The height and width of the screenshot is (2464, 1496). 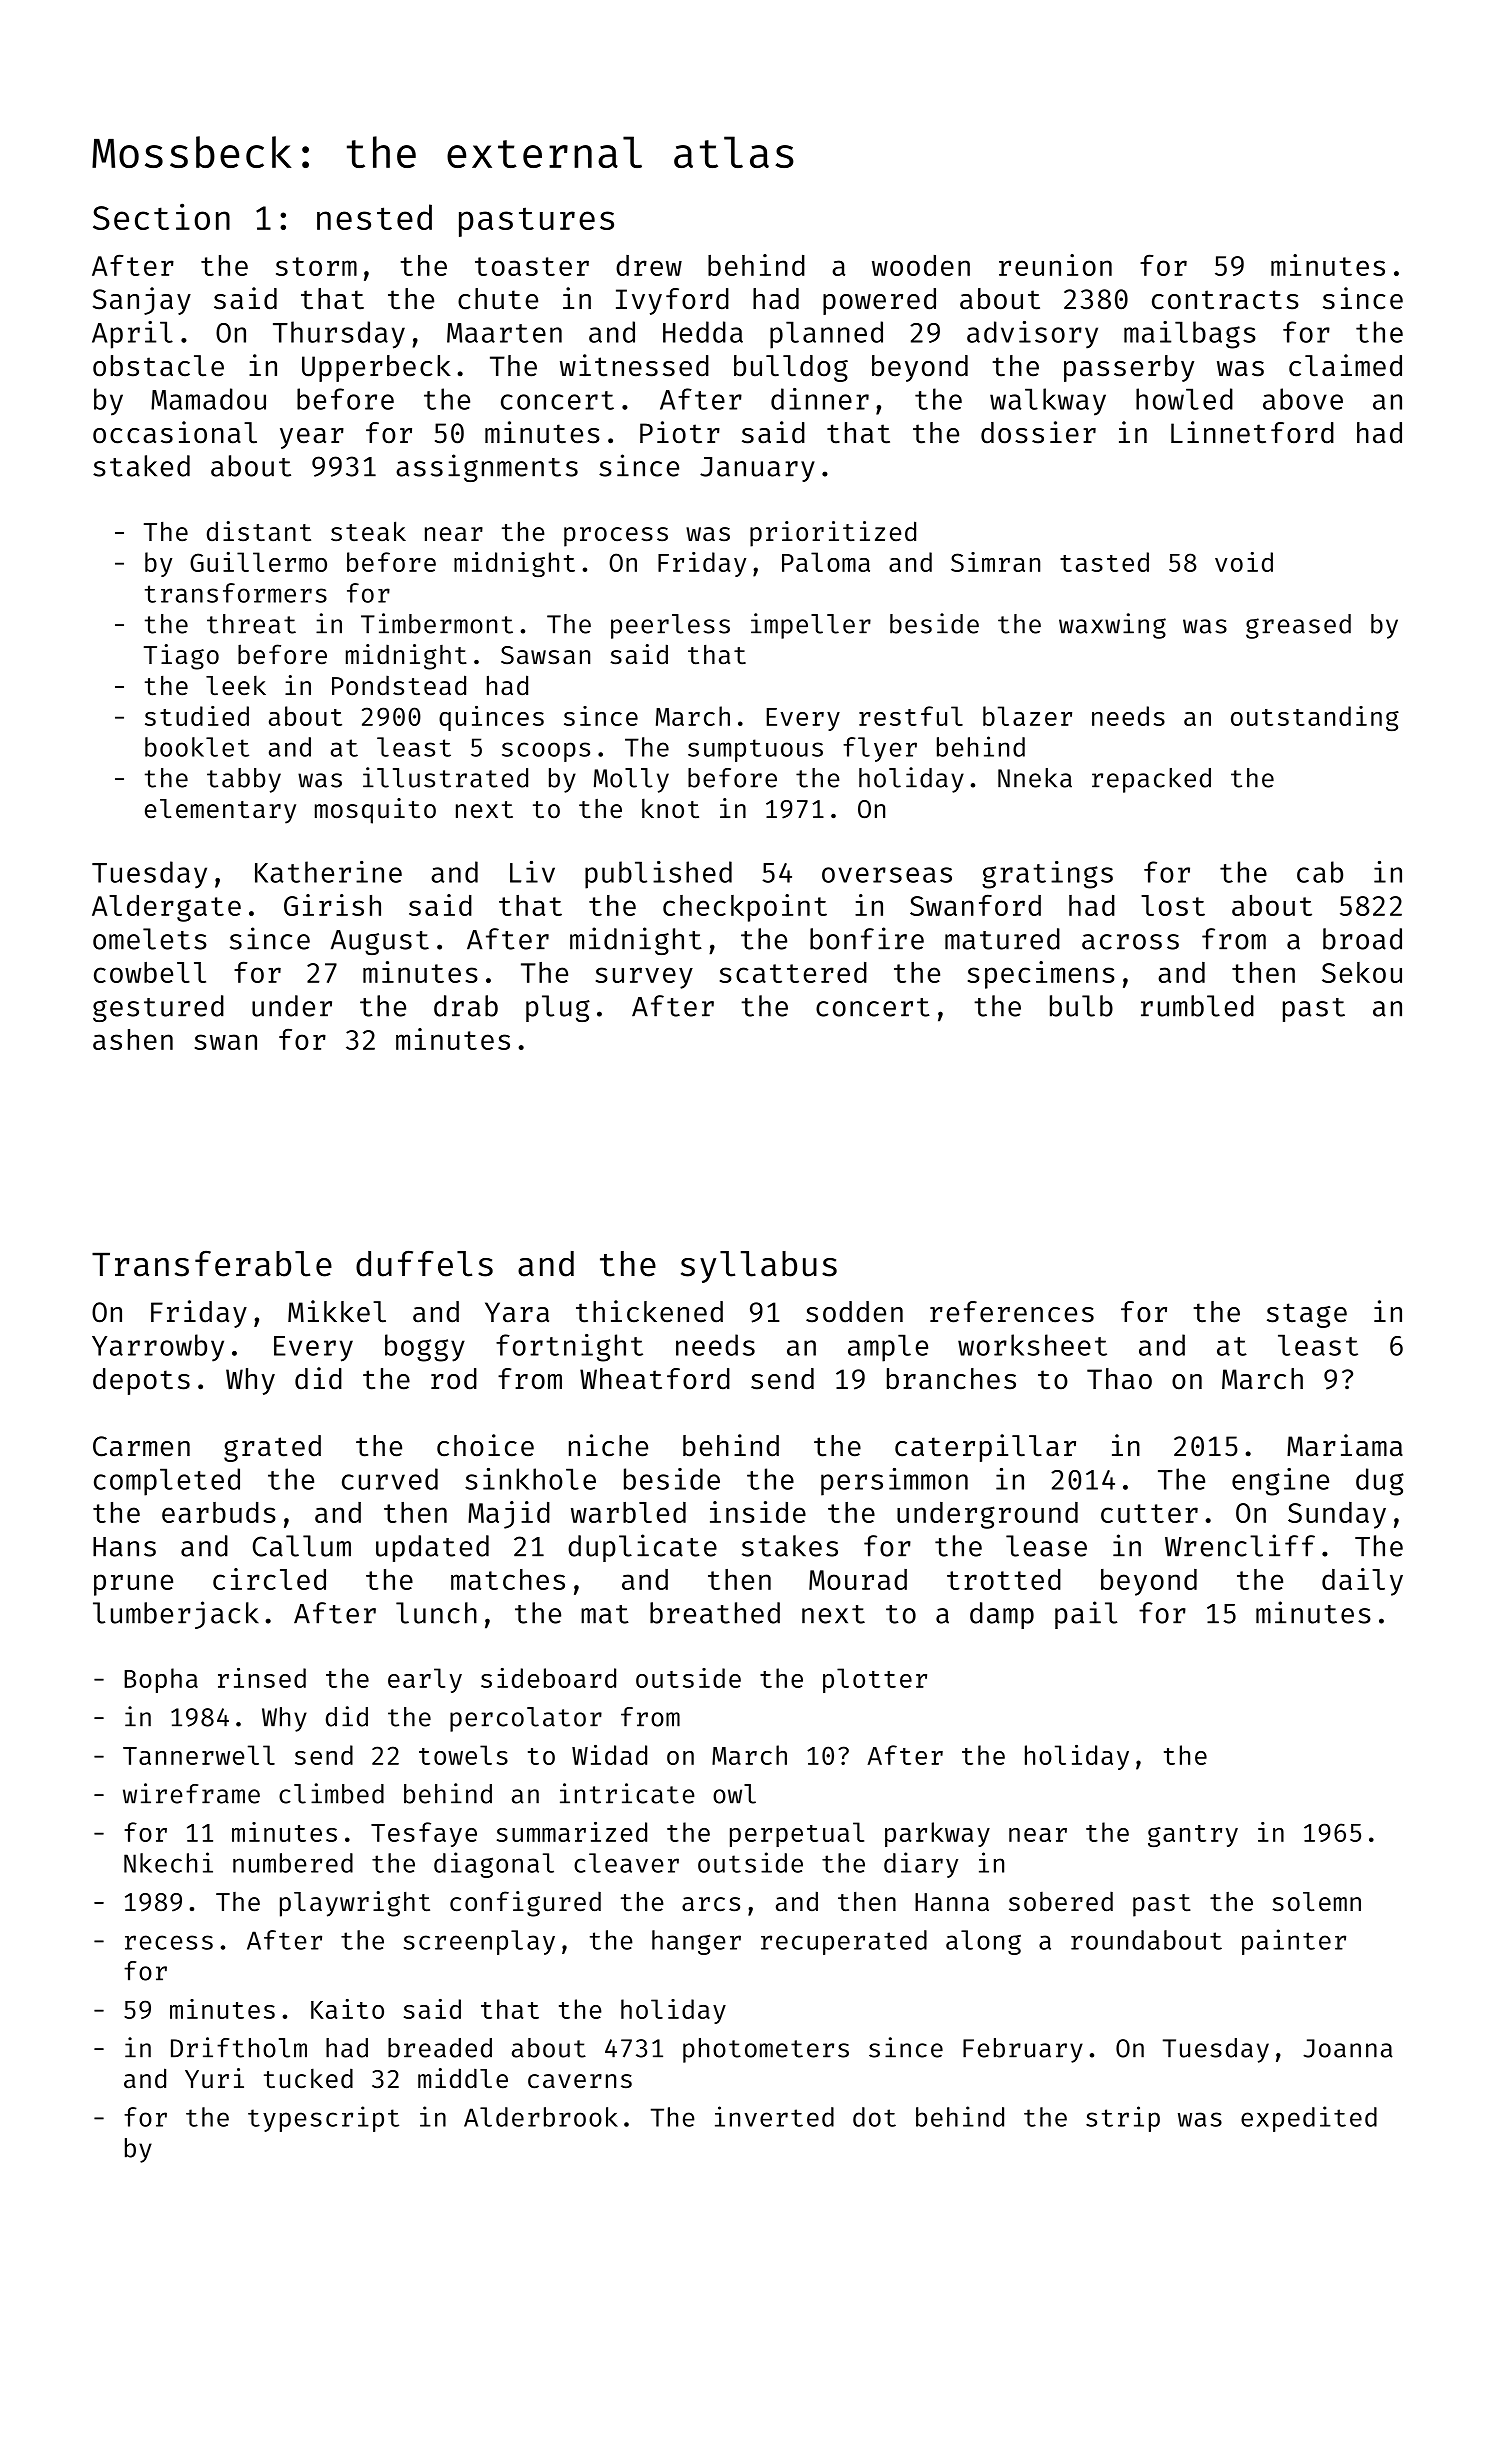 I want to click on expedited, so click(x=1309, y=2119).
